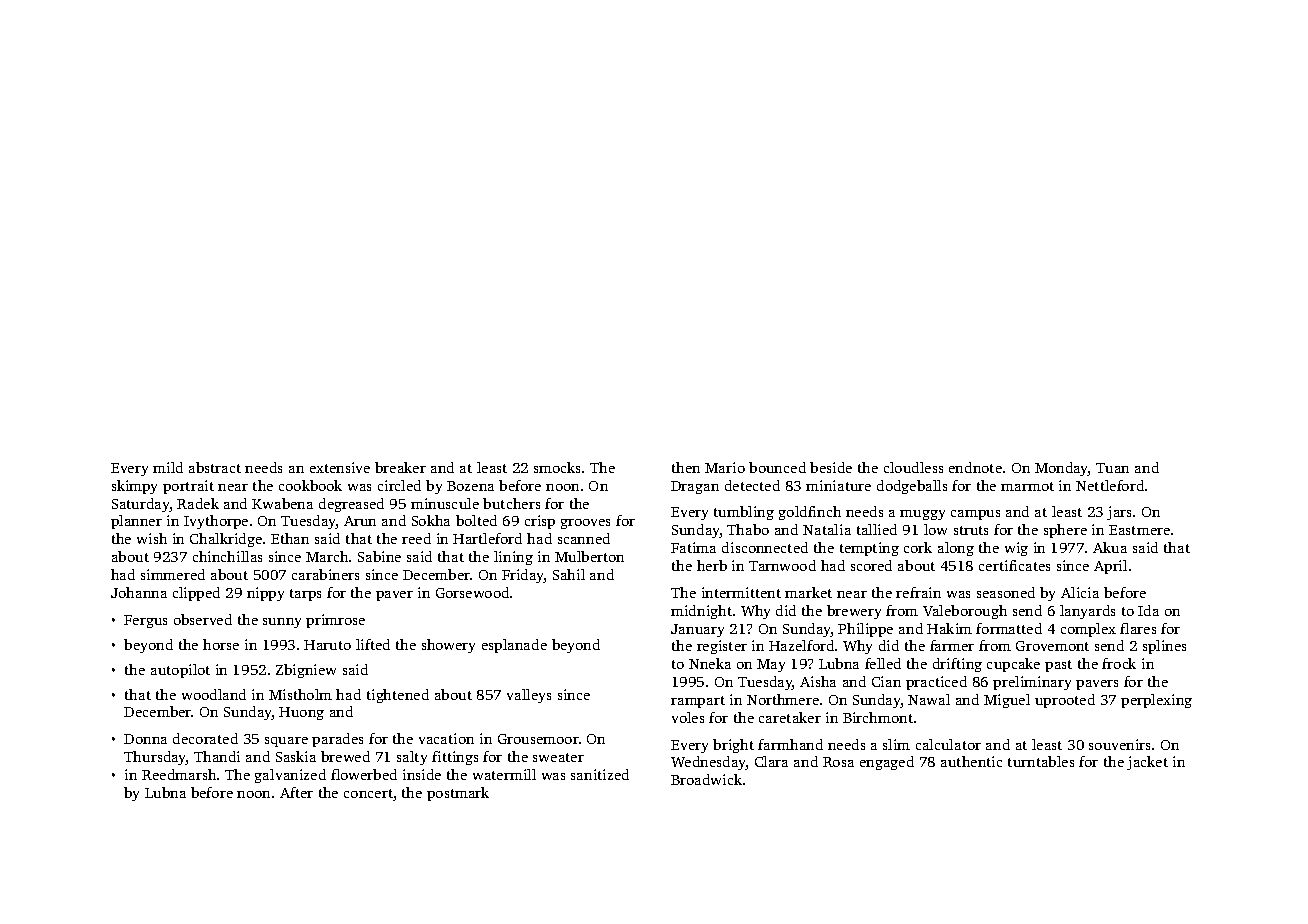 This page has width=1308, height=924. What do you see at coordinates (698, 702) in the page?
I see `rampart` at bounding box center [698, 702].
